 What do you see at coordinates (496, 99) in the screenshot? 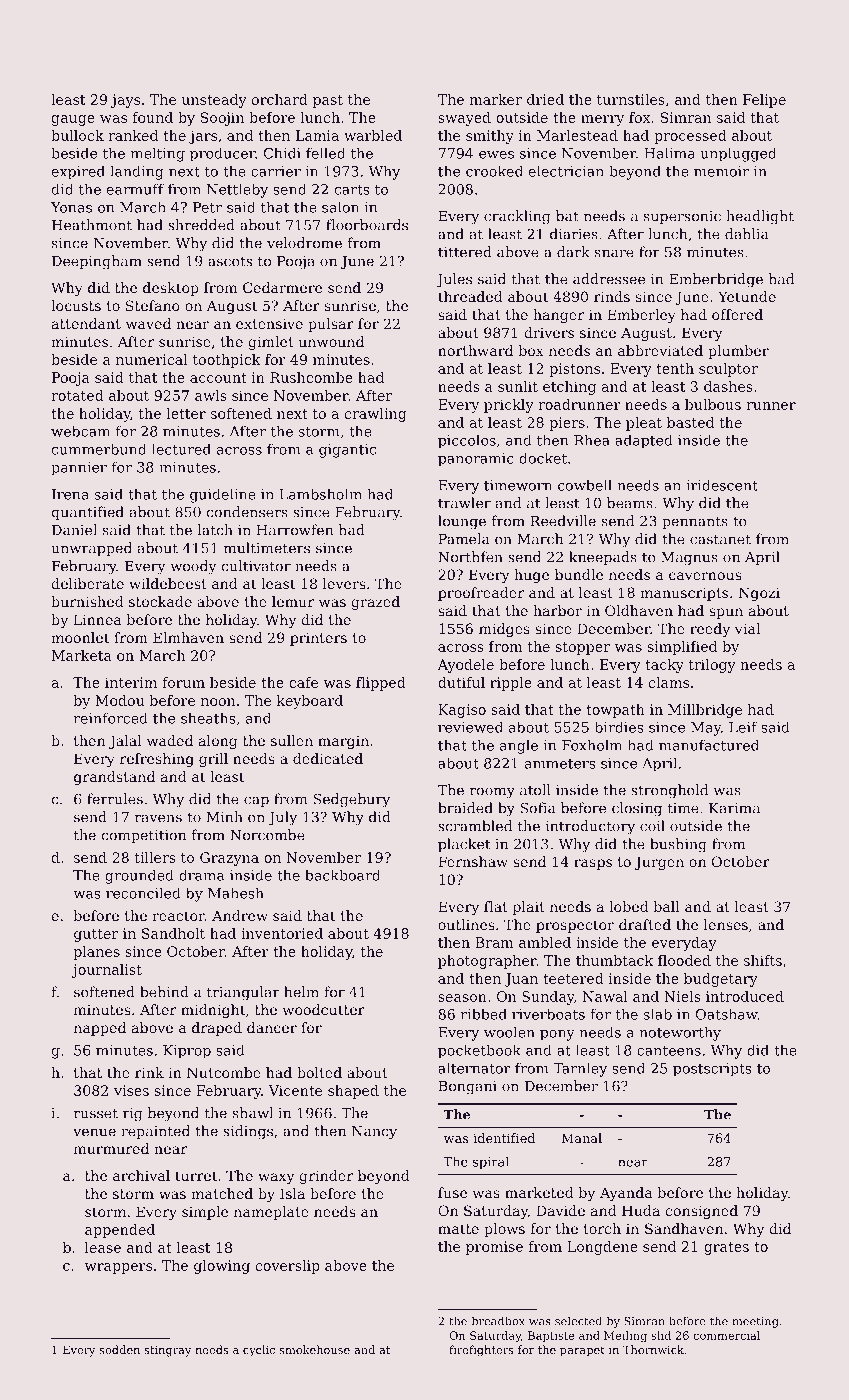
I see `marker` at bounding box center [496, 99].
